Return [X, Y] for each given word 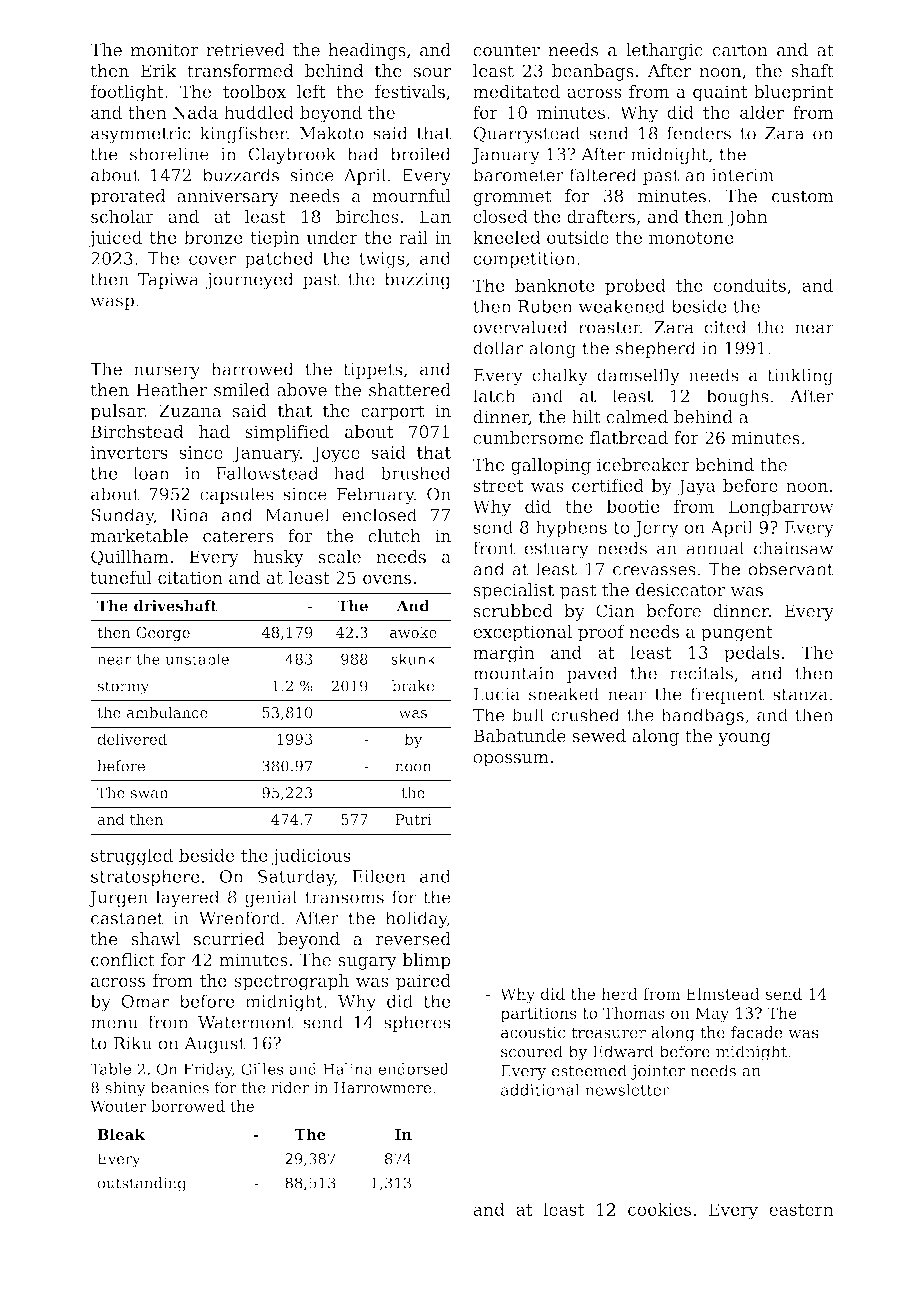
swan [150, 794]
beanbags [593, 72]
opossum [511, 760]
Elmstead [723, 994]
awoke [413, 632]
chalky [560, 376]
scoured [532, 1051]
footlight [127, 93]
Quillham [130, 558]
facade [757, 1032]
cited [725, 327]
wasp [112, 303]
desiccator [680, 590]
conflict [123, 959]
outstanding [142, 1184]
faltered [603, 175]
